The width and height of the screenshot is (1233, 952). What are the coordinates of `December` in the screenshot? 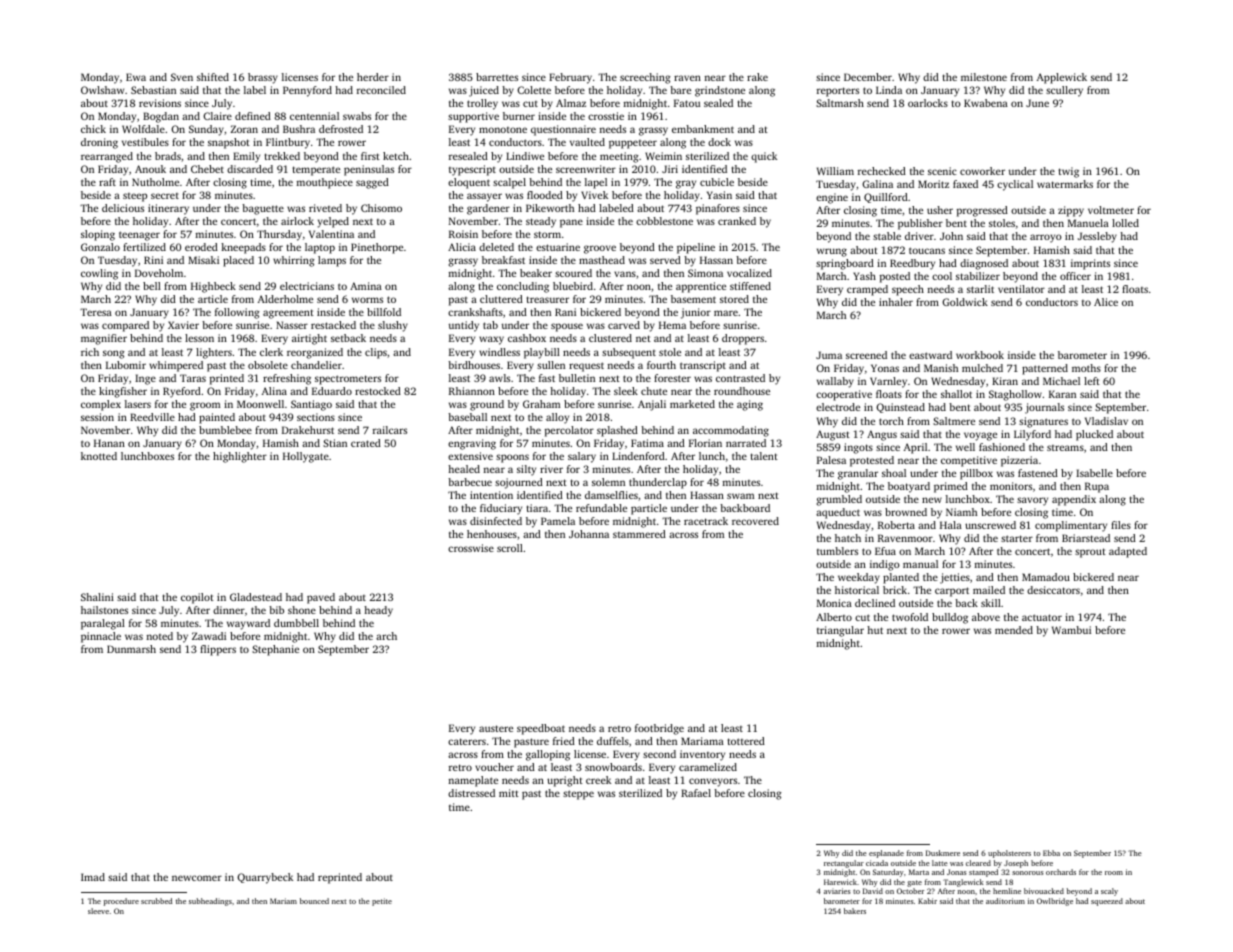 It's located at (868, 77).
